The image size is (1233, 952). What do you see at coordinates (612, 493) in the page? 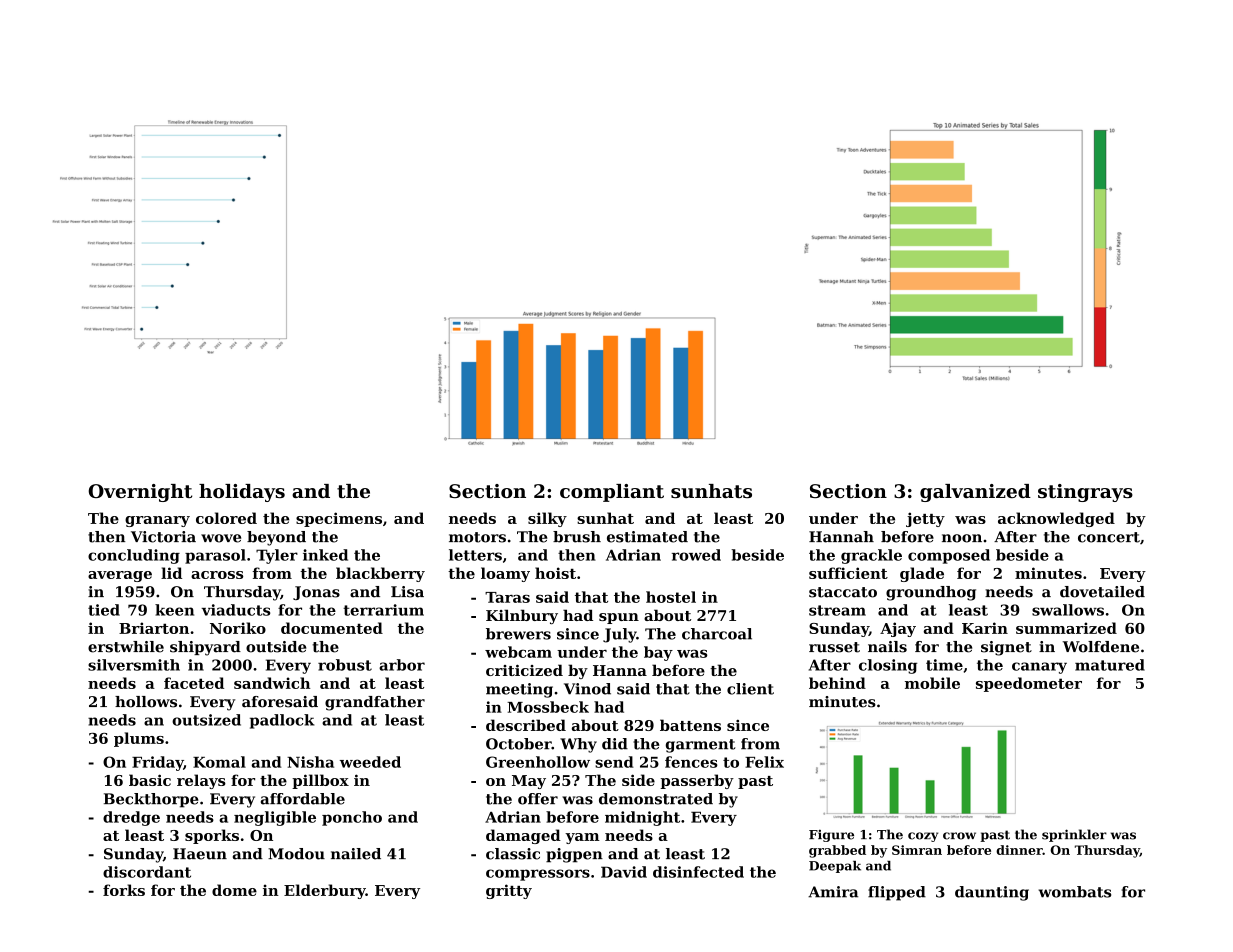
I see `compliant` at bounding box center [612, 493].
